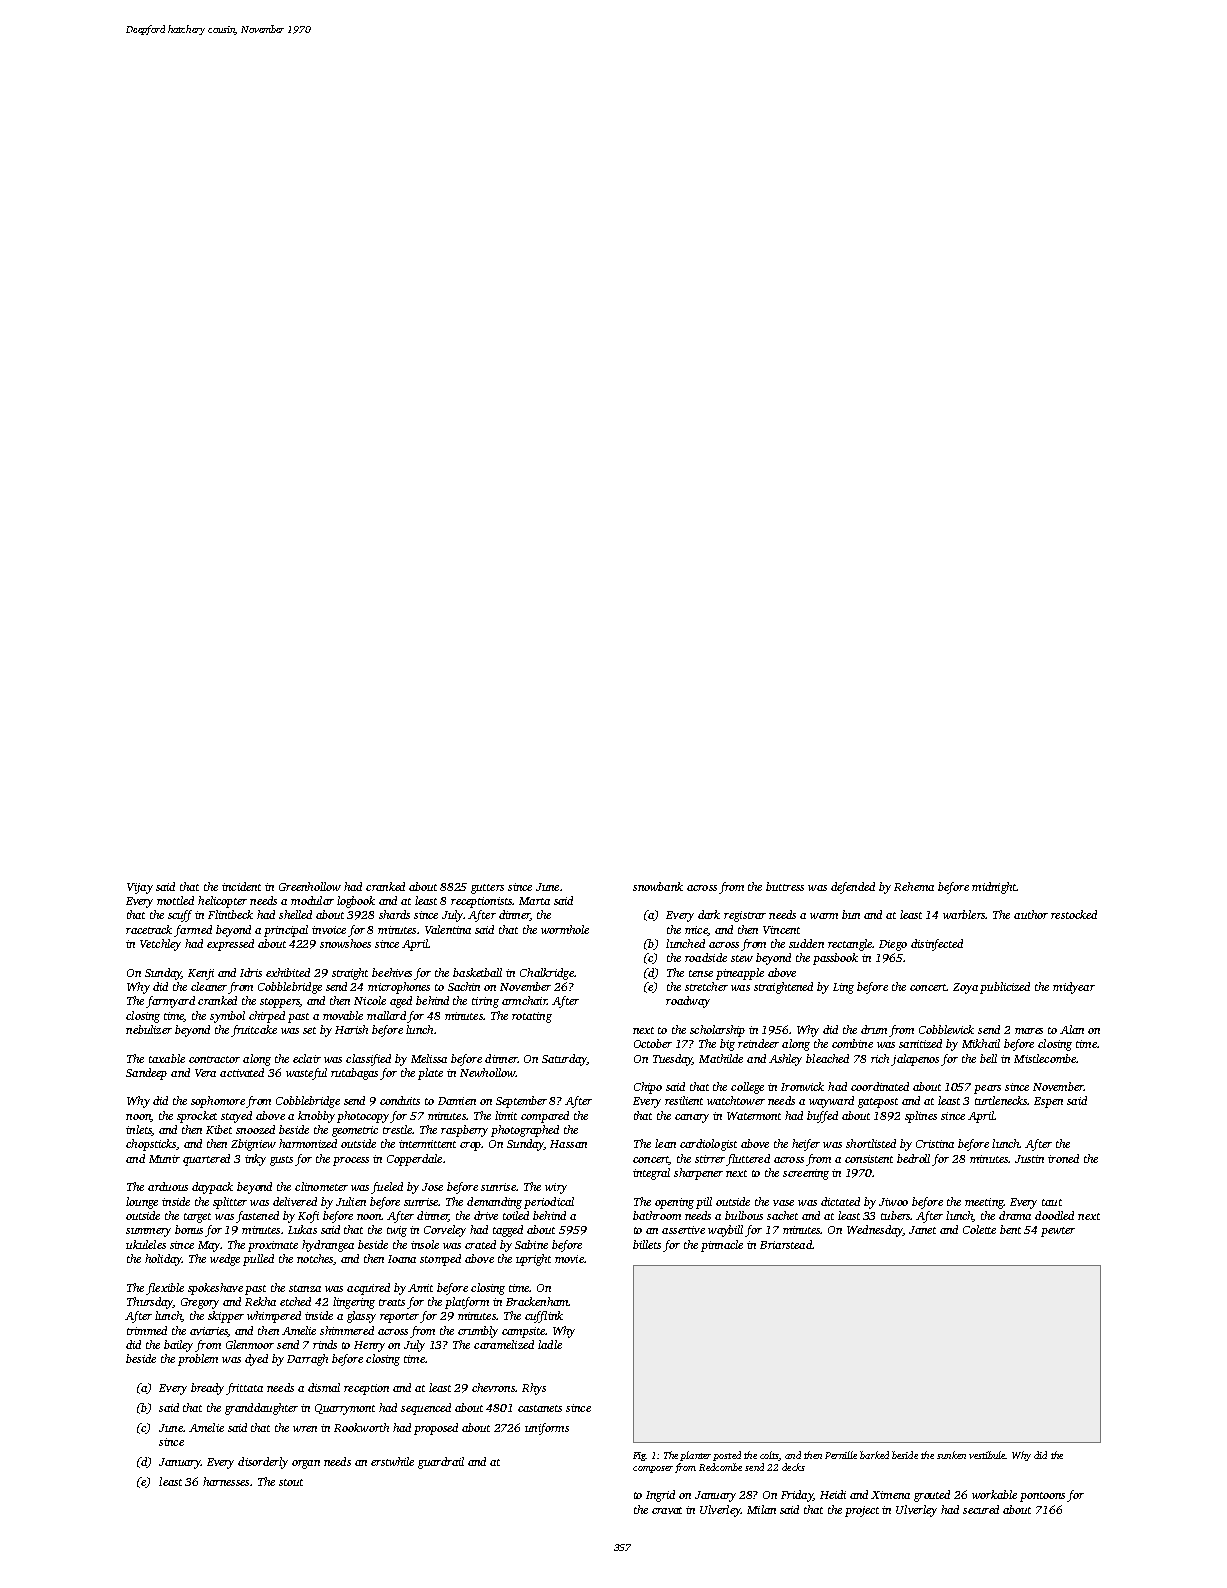 The width and height of the image is (1227, 1588). What do you see at coordinates (487, 1072) in the image?
I see `Newhollow` at bounding box center [487, 1072].
